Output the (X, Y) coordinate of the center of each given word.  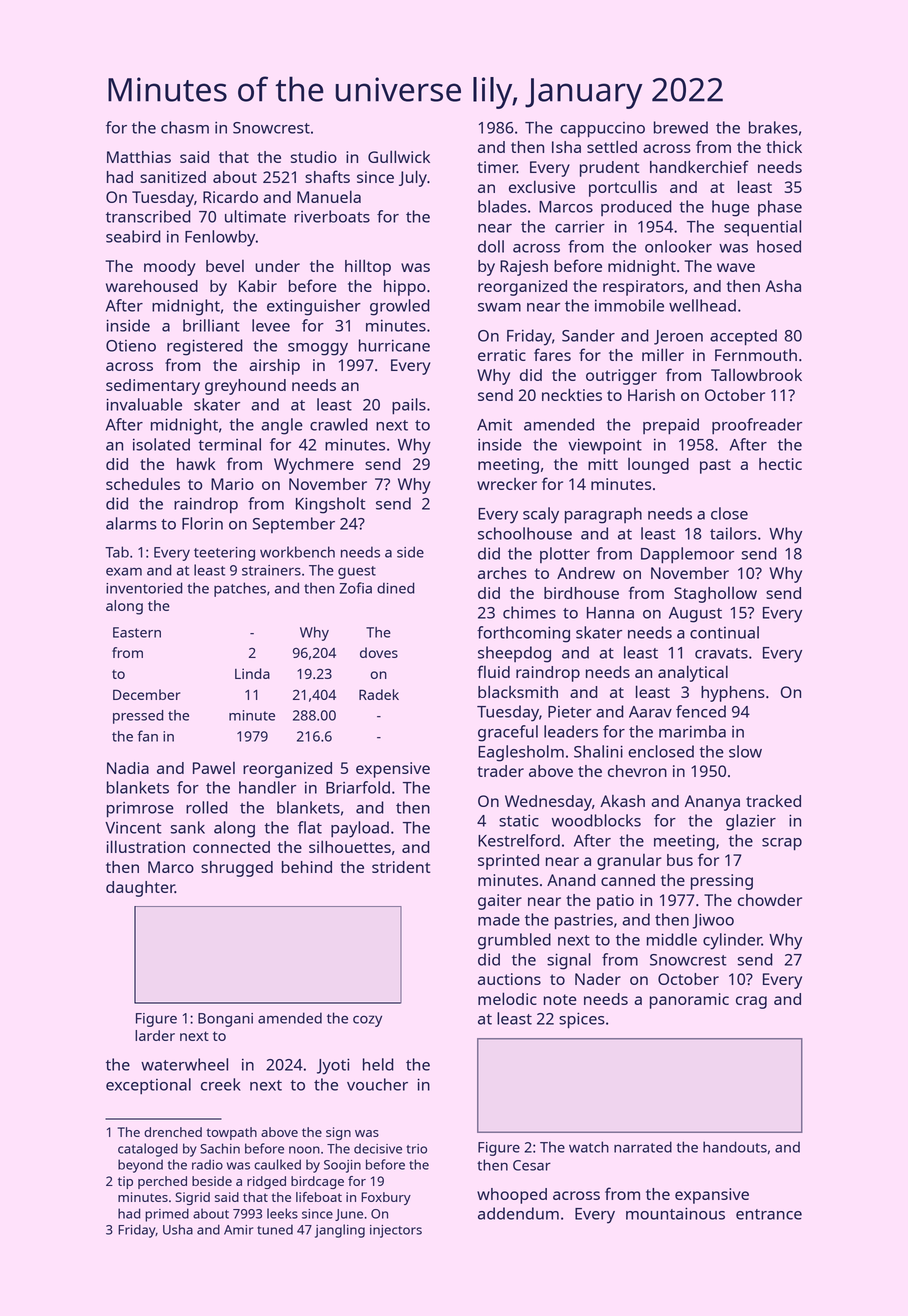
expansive (712, 1196)
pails (409, 406)
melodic (507, 998)
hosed (779, 246)
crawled (339, 424)
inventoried (144, 588)
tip (125, 1182)
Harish (651, 395)
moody (170, 268)
